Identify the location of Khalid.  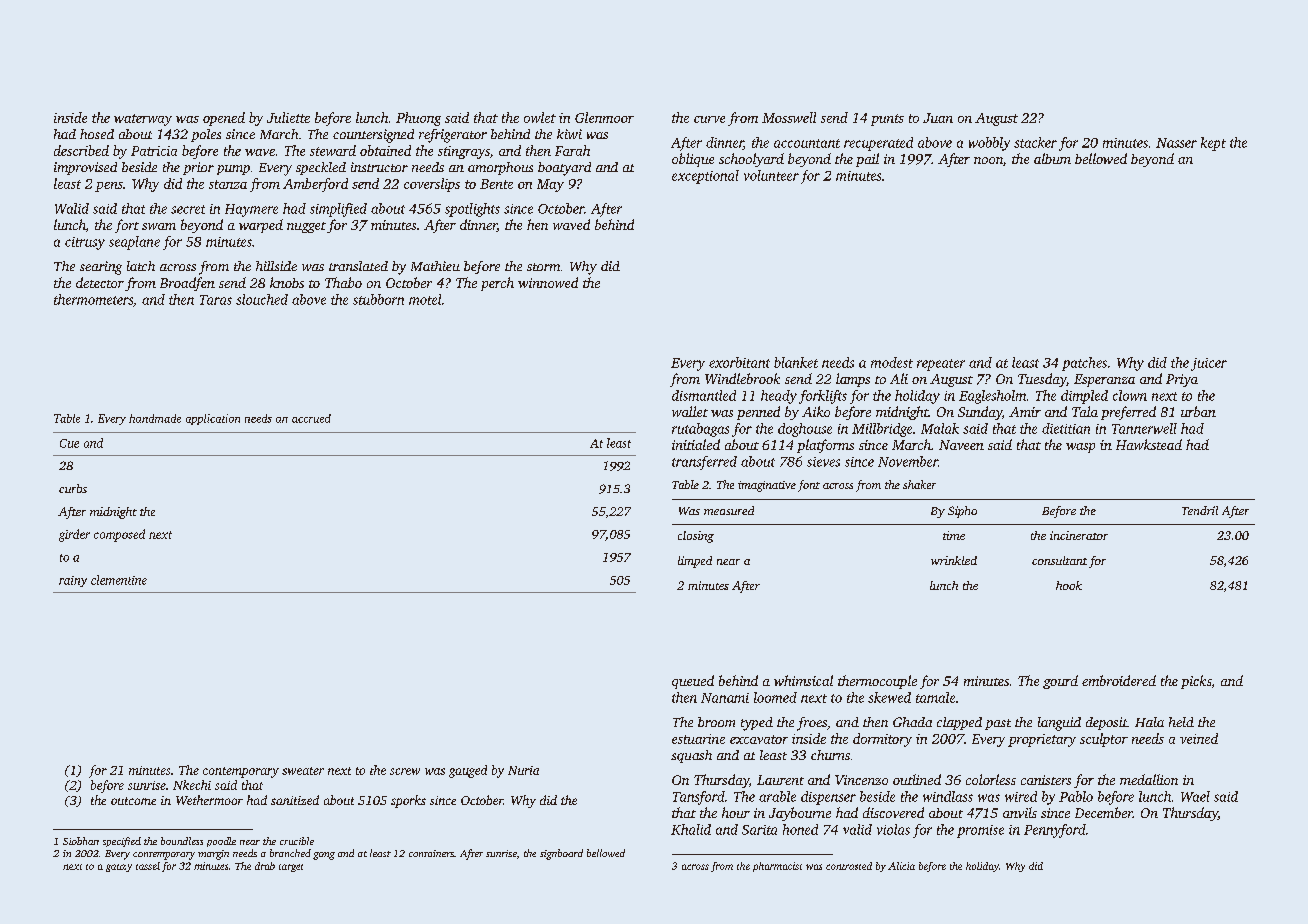
(691, 829).
